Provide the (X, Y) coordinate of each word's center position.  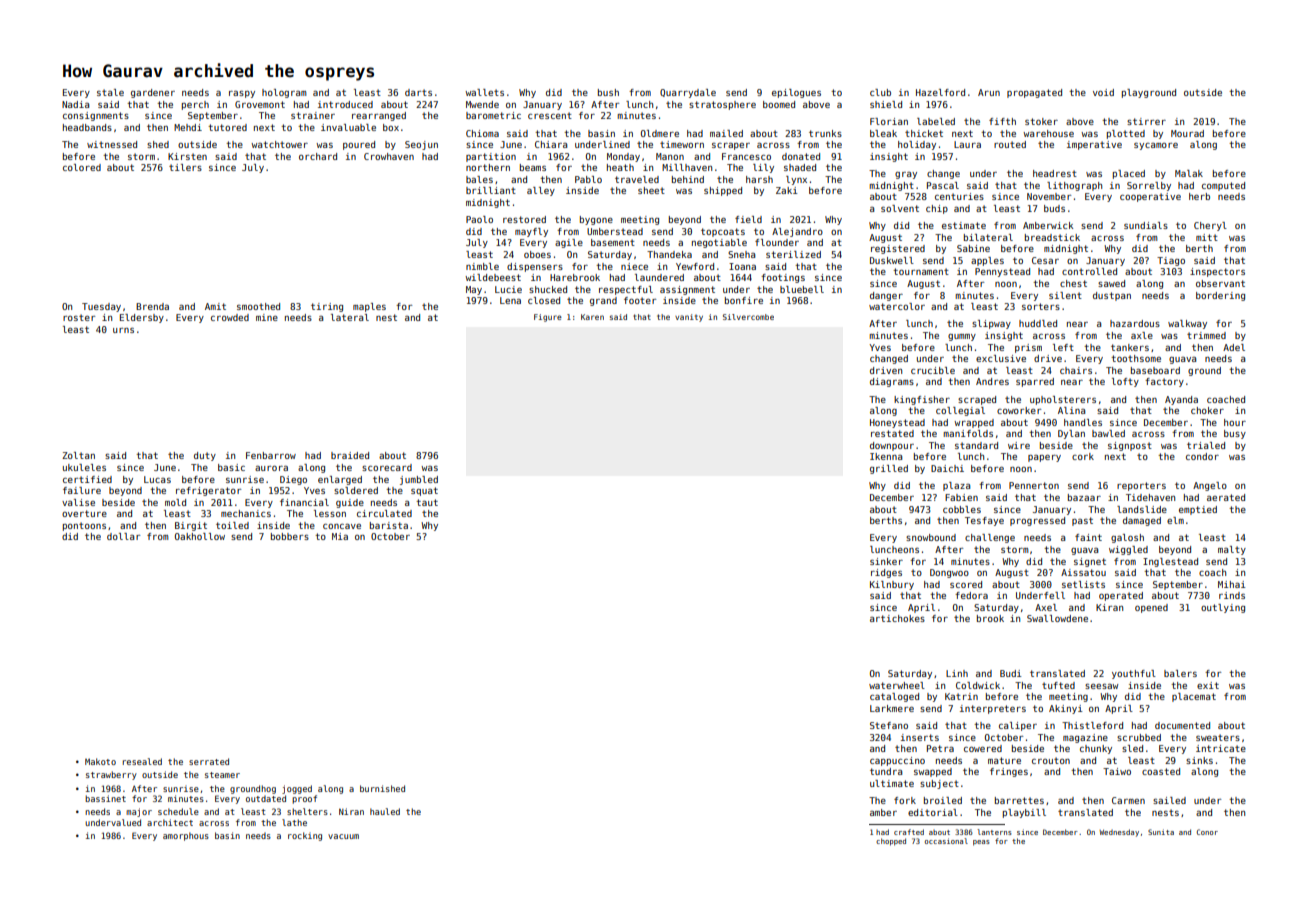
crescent (550, 115)
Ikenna (886, 456)
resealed (142, 761)
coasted (1161, 771)
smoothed (258, 306)
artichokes (897, 618)
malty (1232, 550)
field (748, 219)
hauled (385, 811)
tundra (886, 771)
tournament (921, 271)
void (1103, 92)
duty (205, 456)
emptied (1198, 510)
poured (359, 145)
